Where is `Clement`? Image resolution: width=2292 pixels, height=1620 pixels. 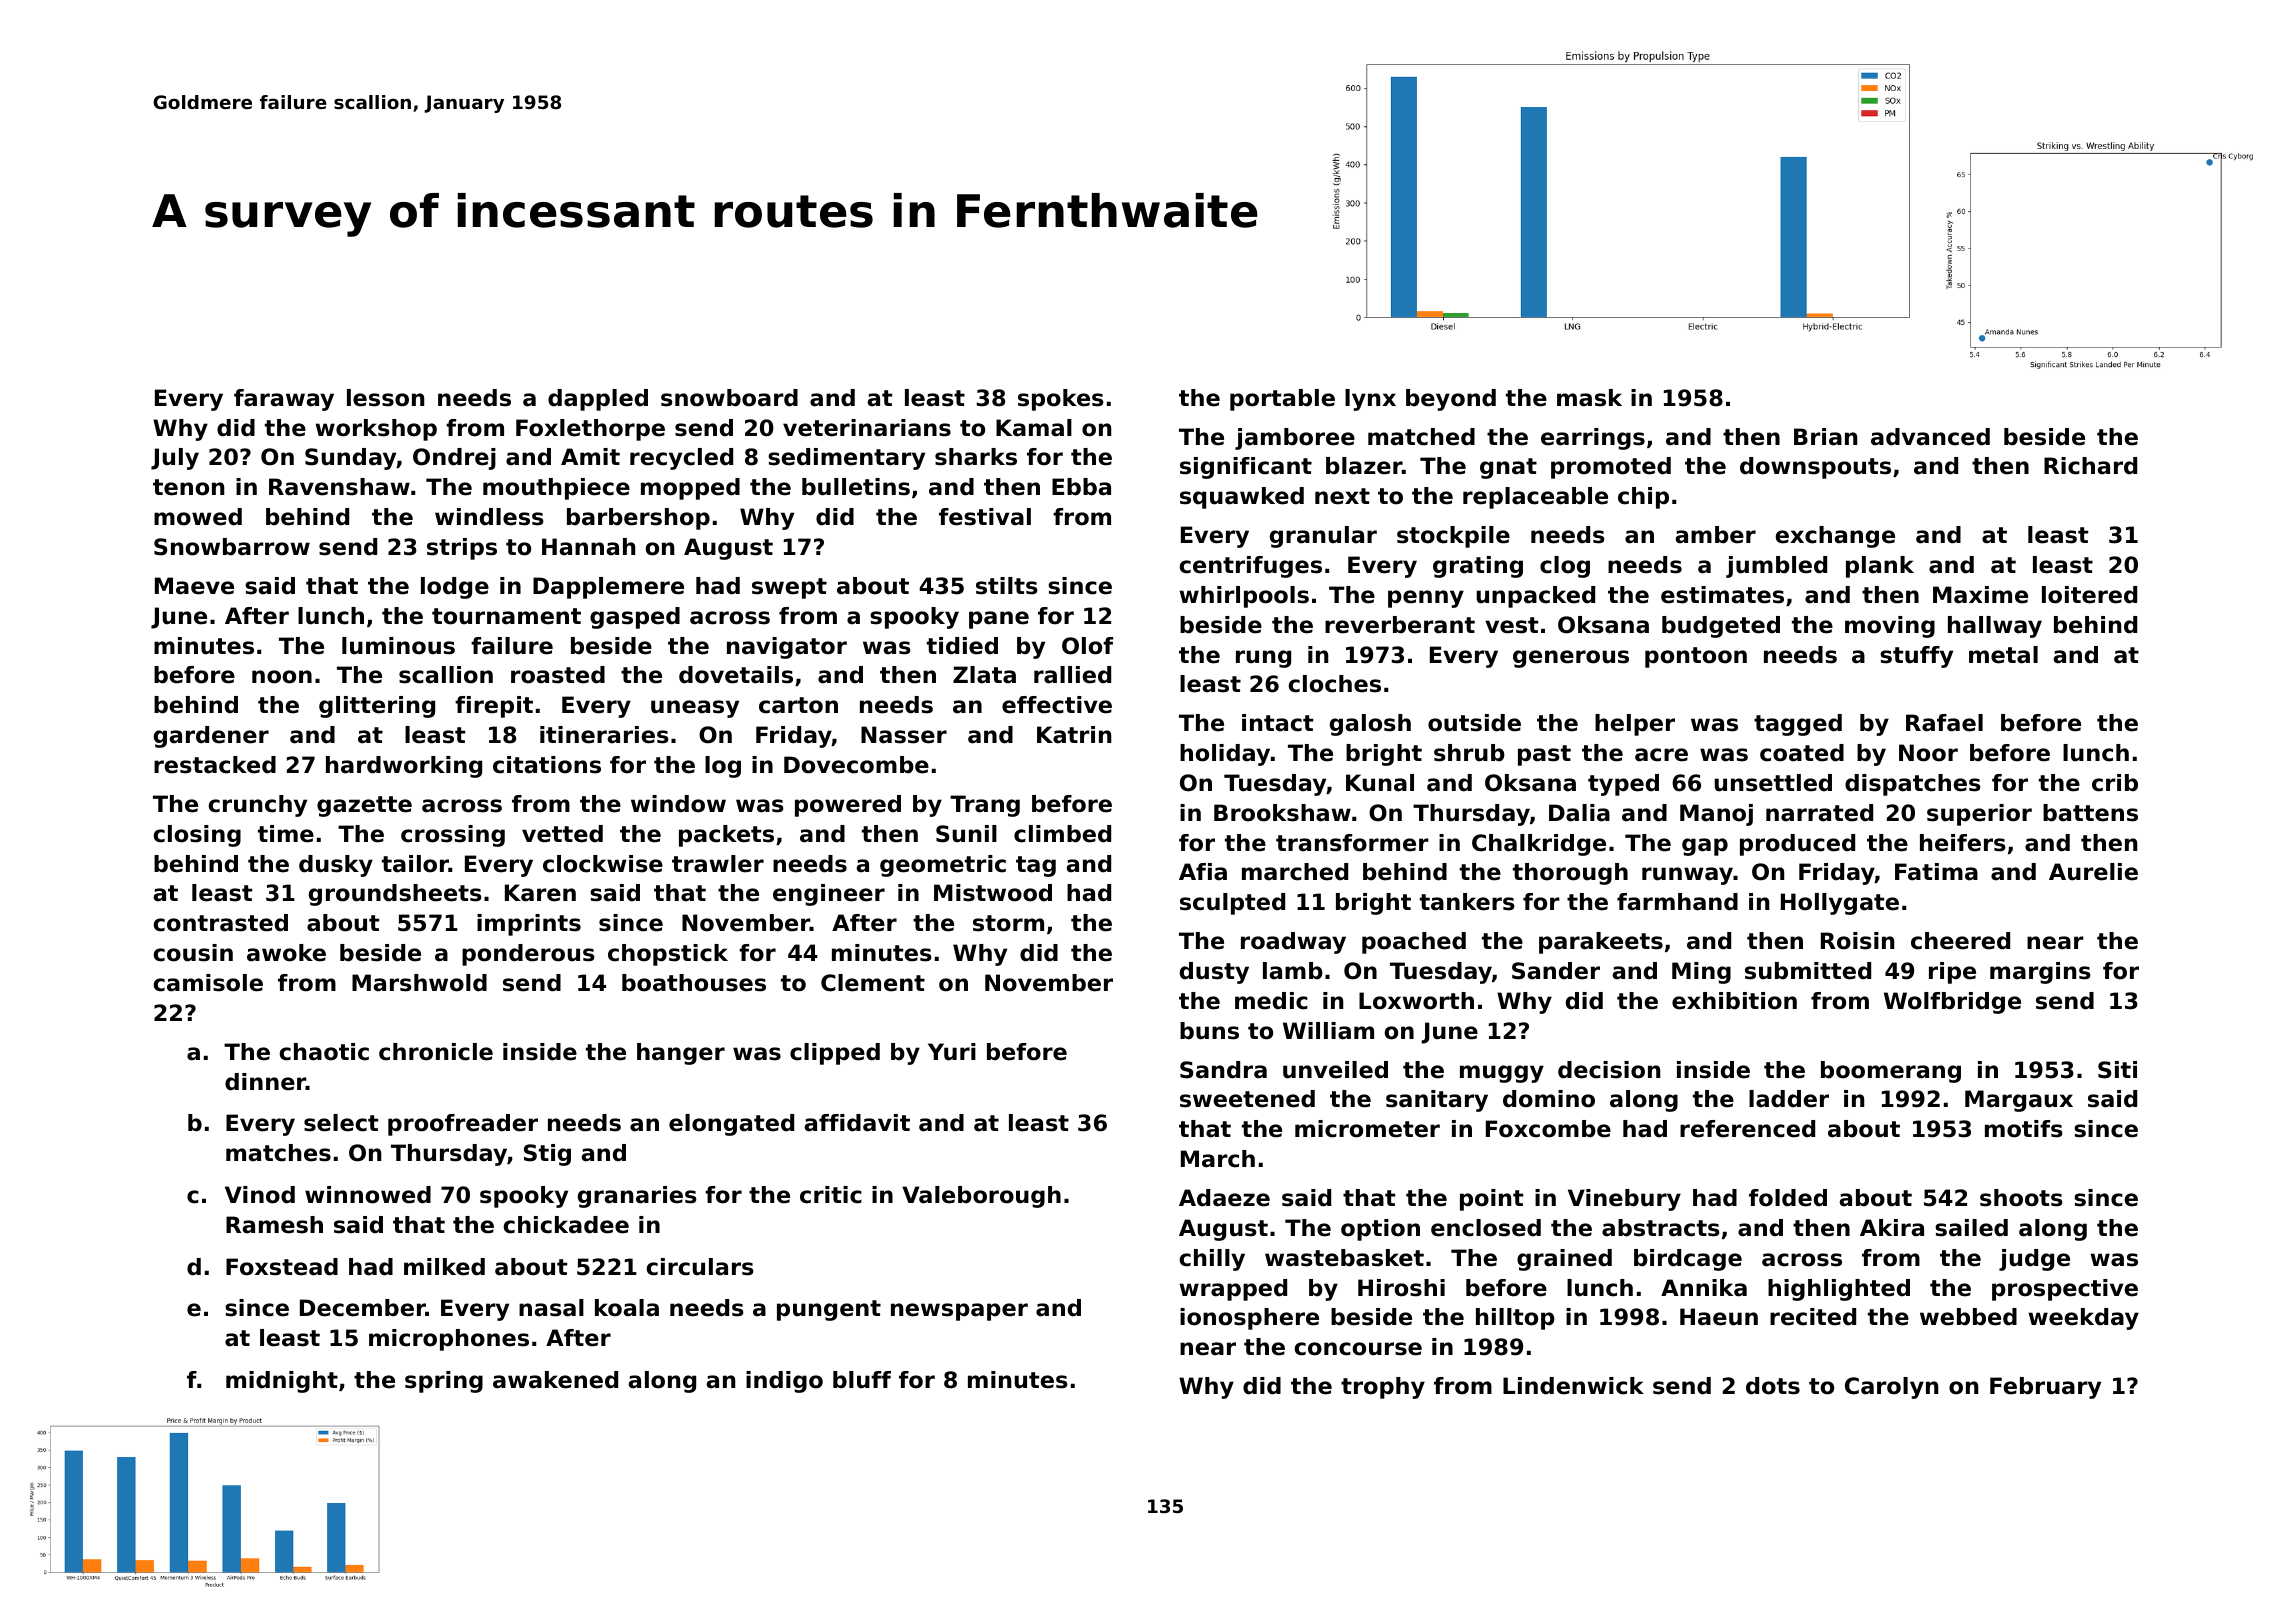
Clement is located at coordinates (873, 983).
